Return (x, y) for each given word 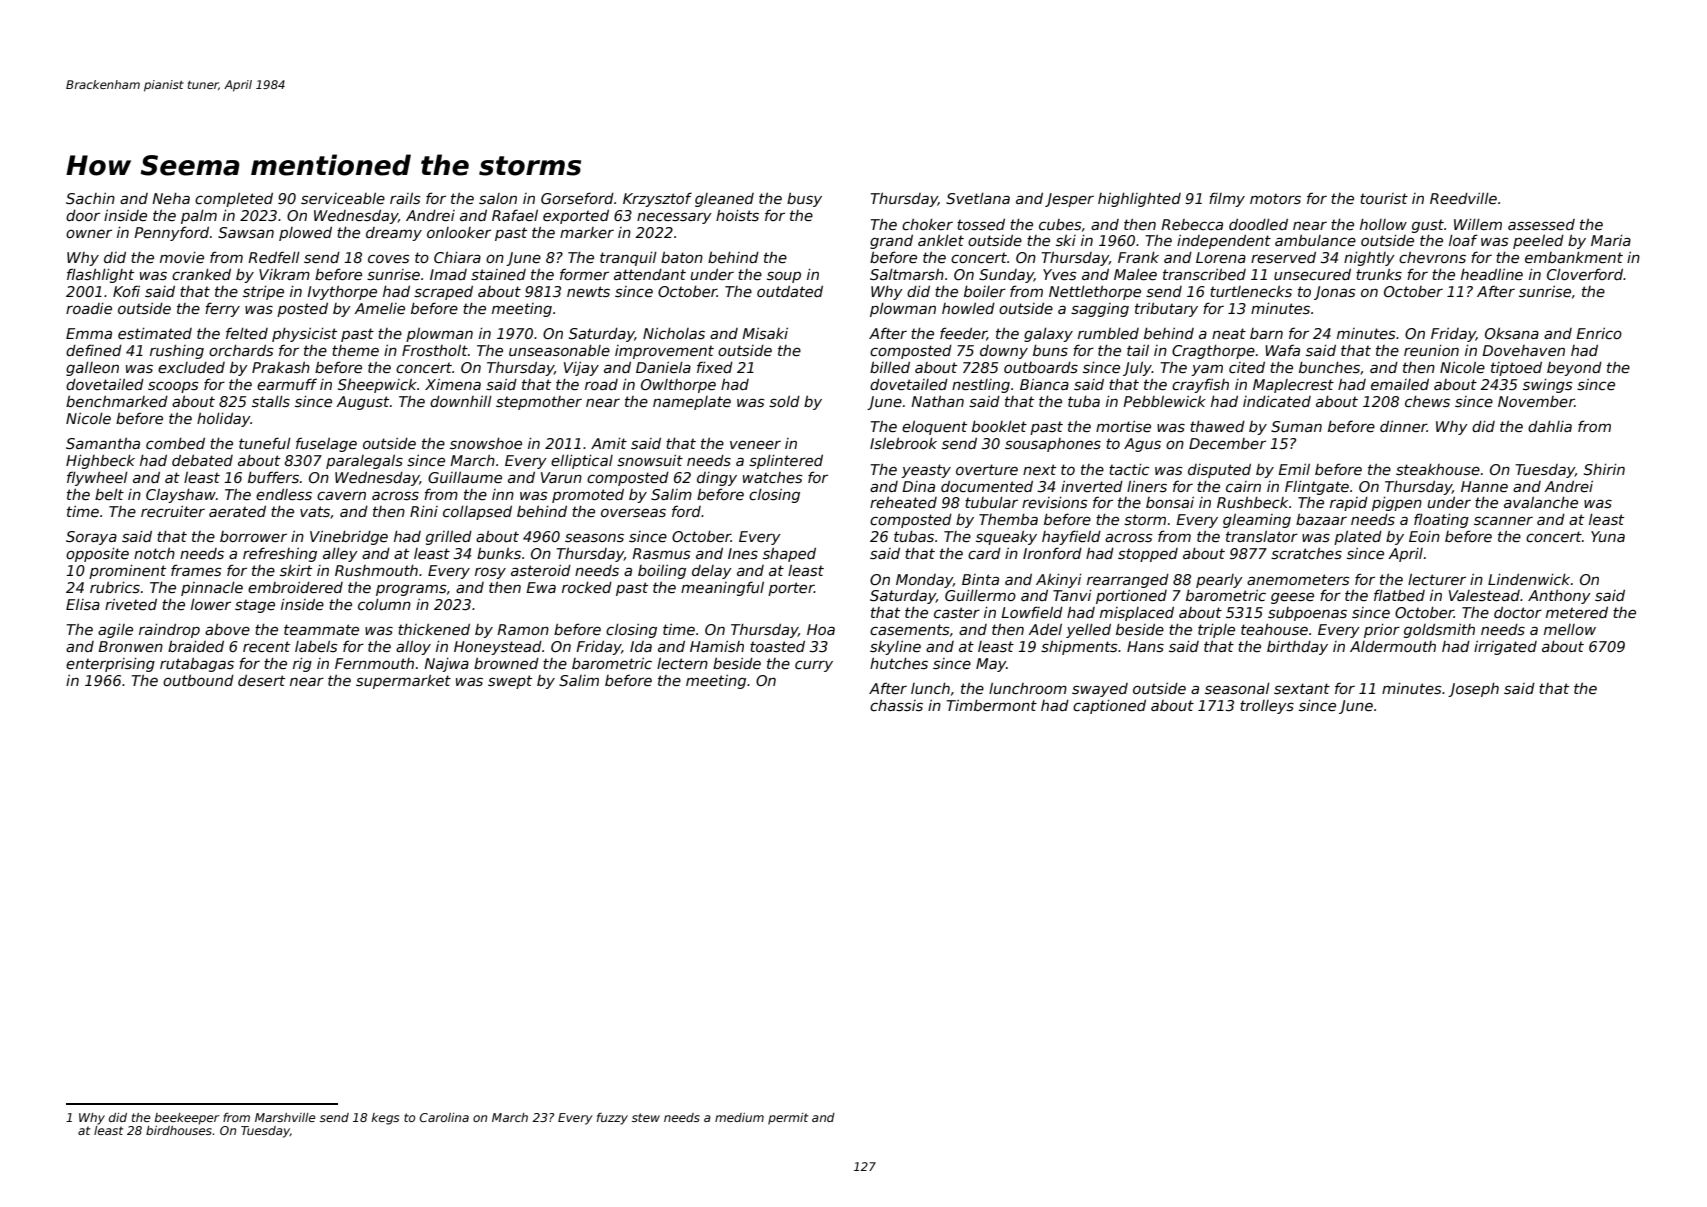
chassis (896, 705)
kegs (385, 1119)
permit (788, 1119)
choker (927, 224)
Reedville (1463, 198)
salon (498, 198)
